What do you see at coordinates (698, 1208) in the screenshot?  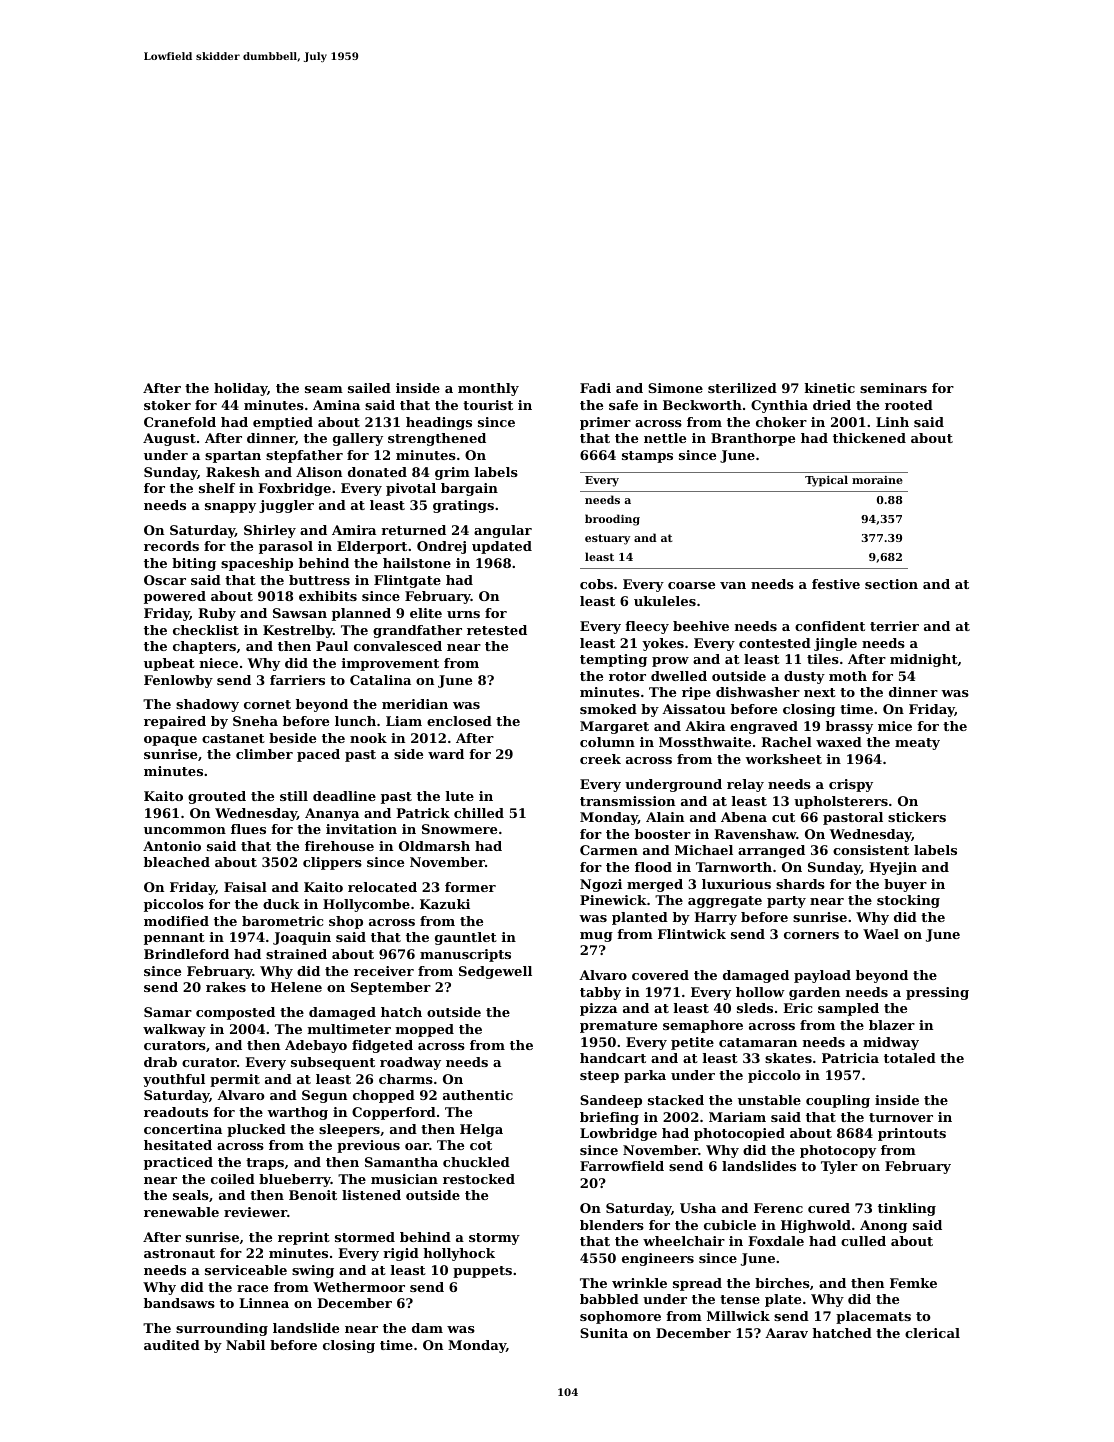 I see `Usha` at bounding box center [698, 1208].
